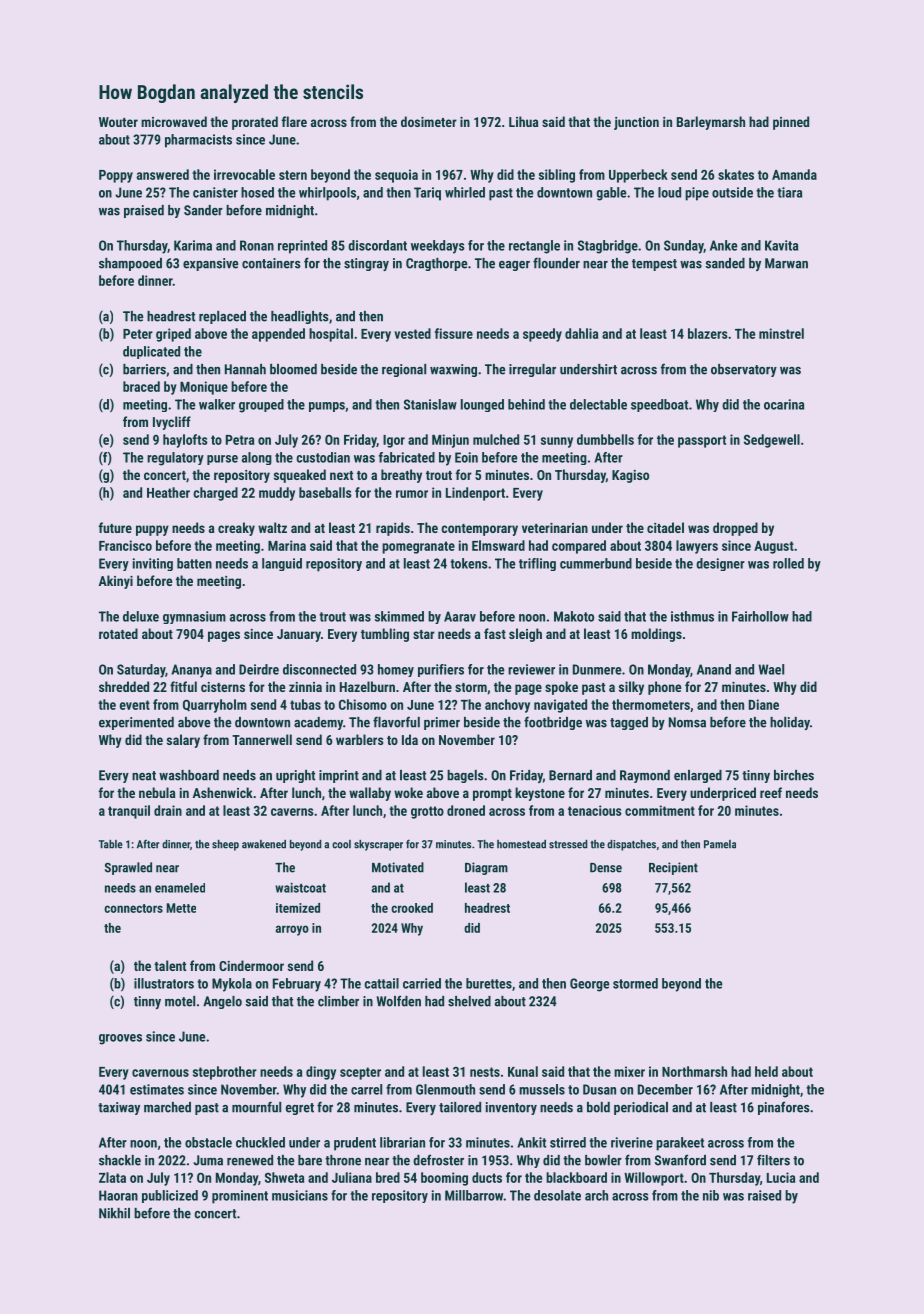  Describe the element at coordinates (632, 1142) in the page. I see `riverine` at that location.
